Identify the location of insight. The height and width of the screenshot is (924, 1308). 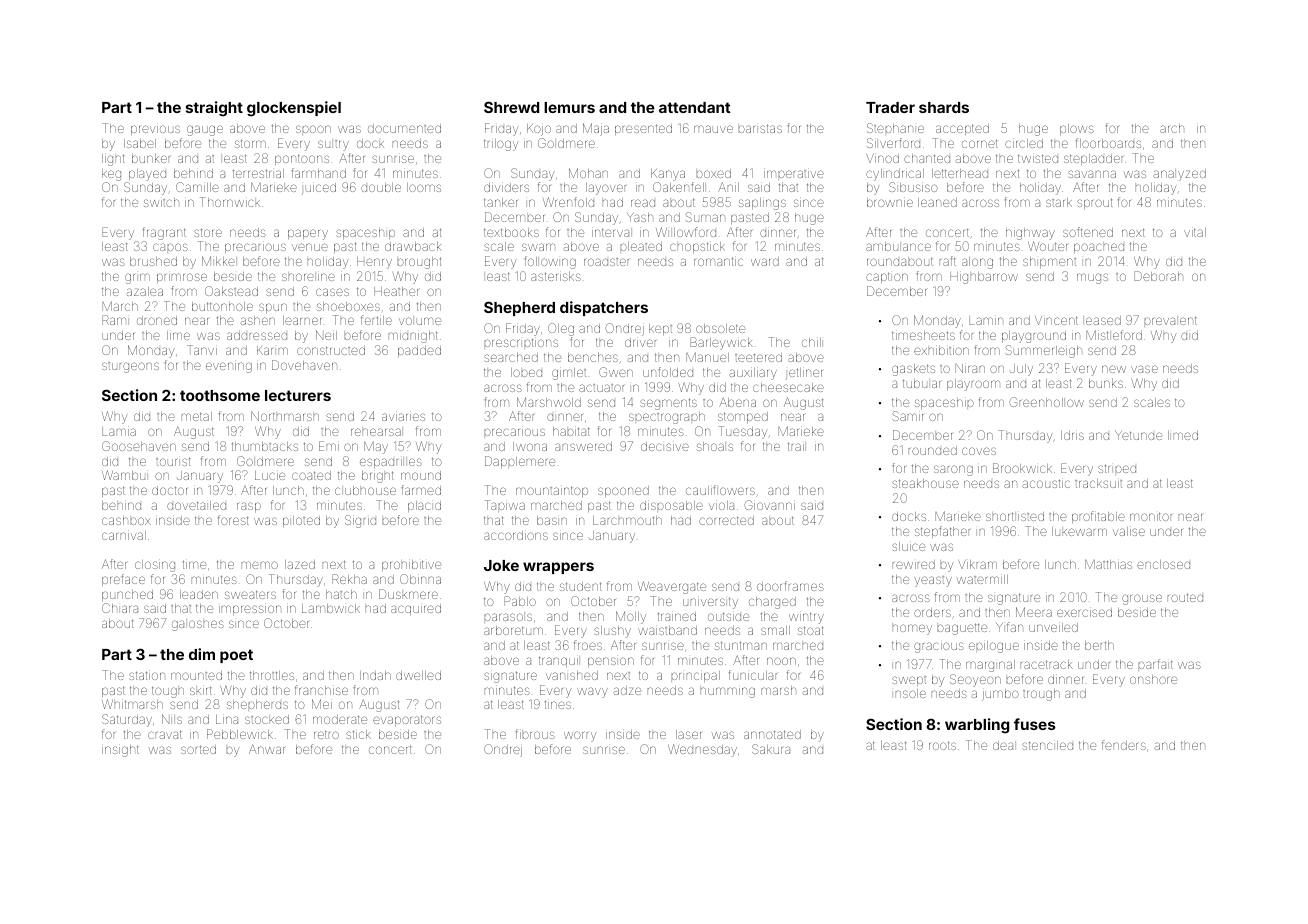
(120, 751).
